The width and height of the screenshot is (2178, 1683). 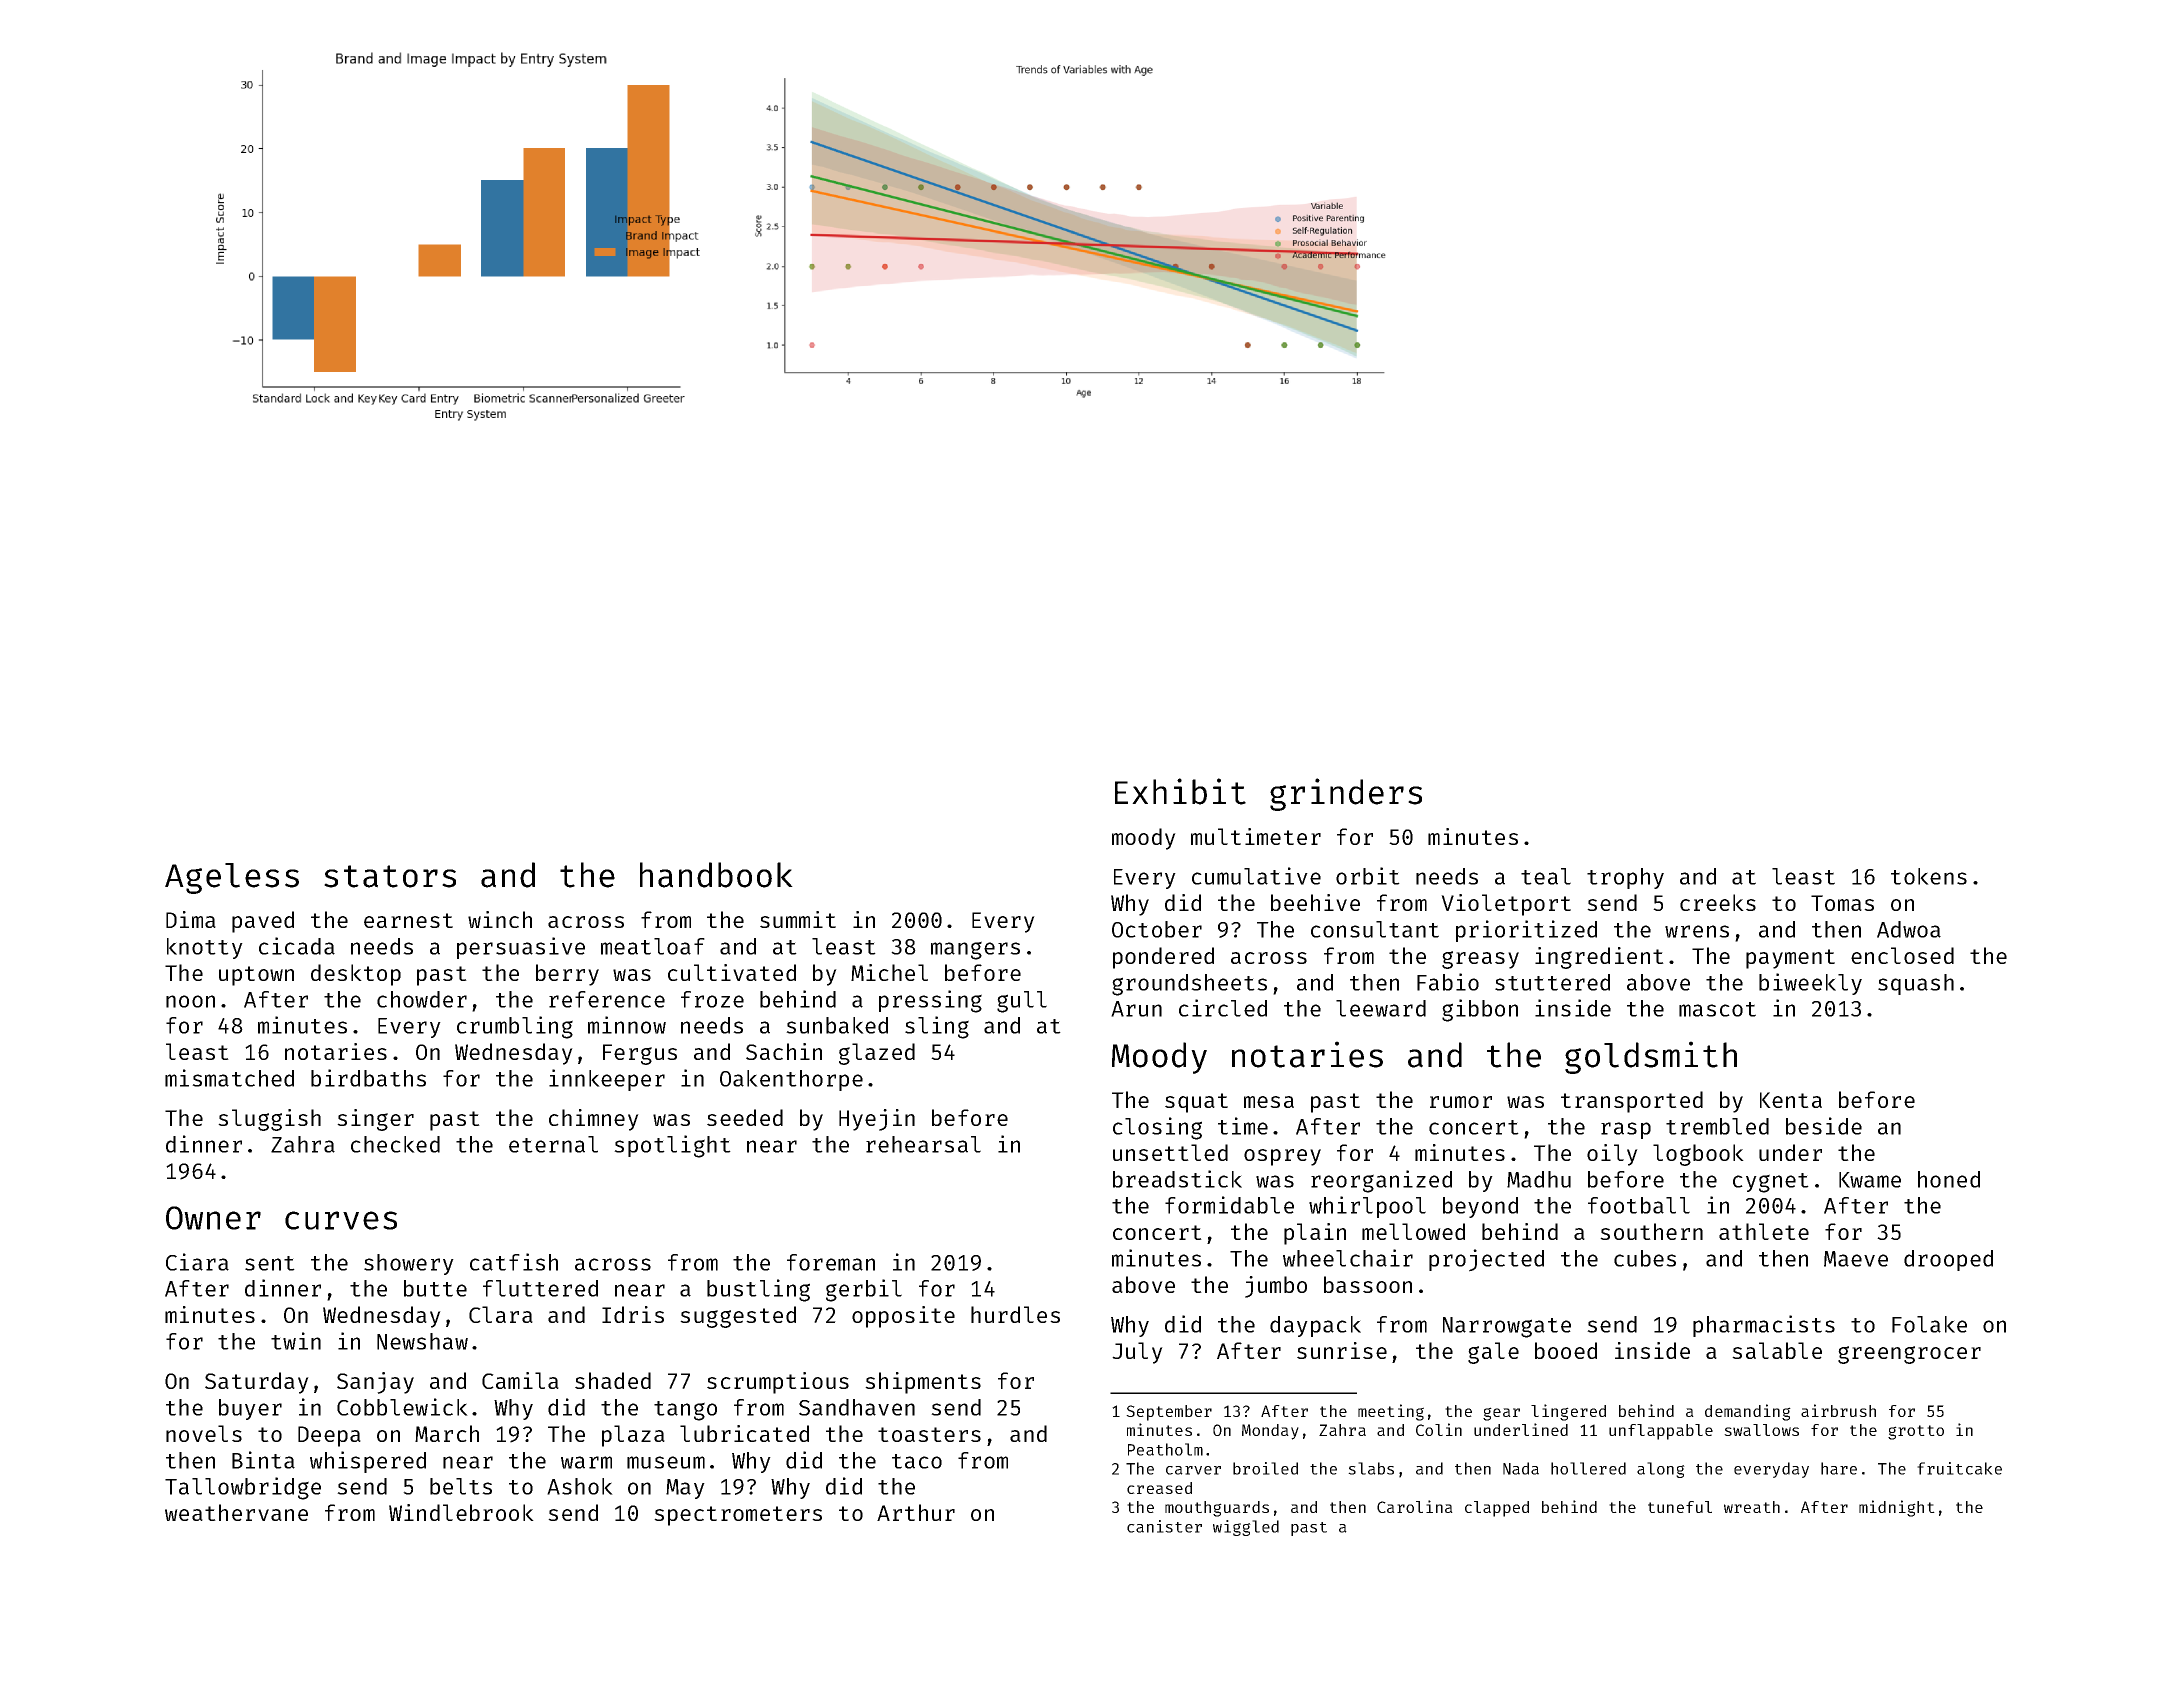 I want to click on weathervane, so click(x=236, y=1512).
